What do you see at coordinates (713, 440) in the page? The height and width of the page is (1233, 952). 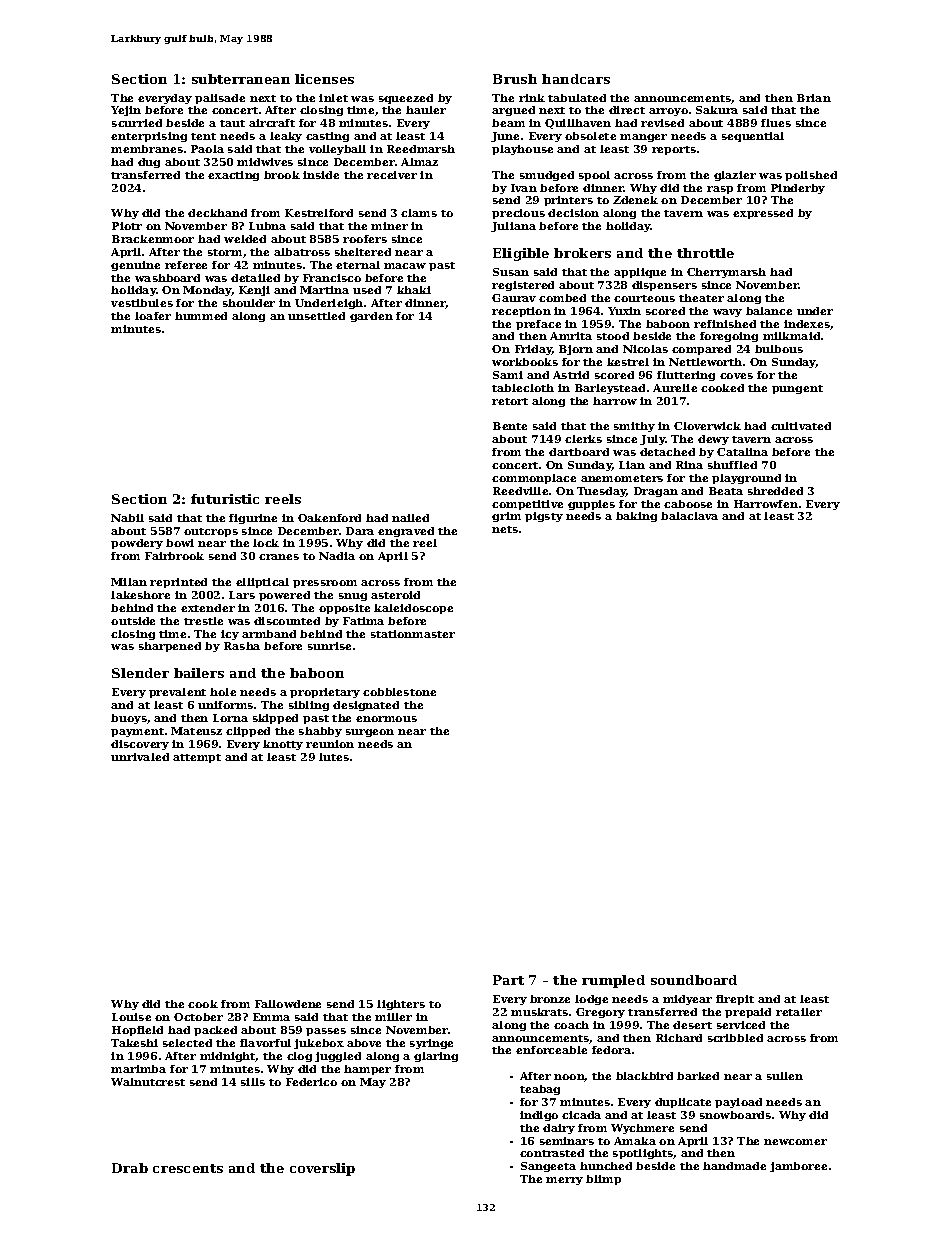 I see `dewy` at bounding box center [713, 440].
